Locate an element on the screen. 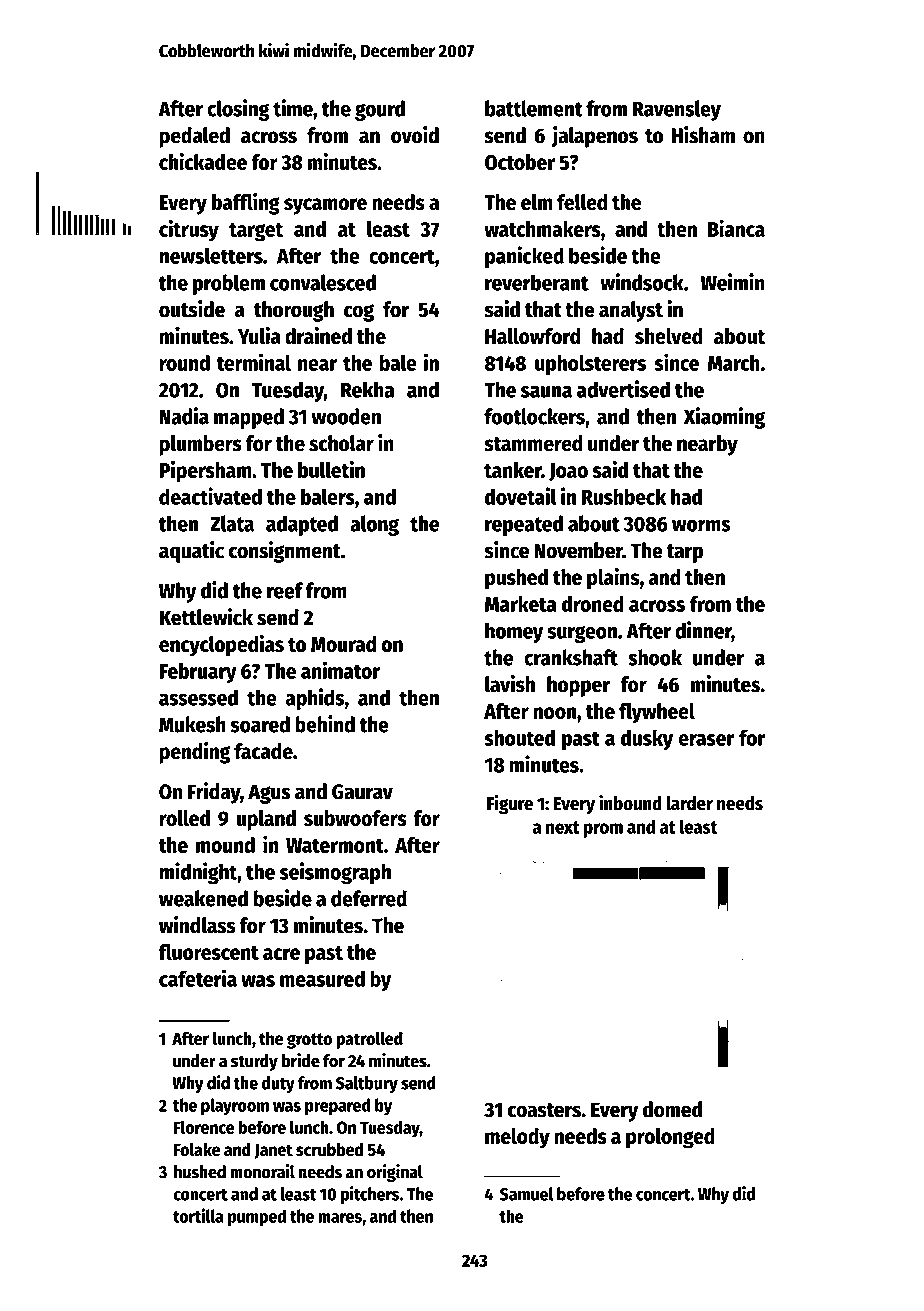  gourd is located at coordinates (380, 110).
